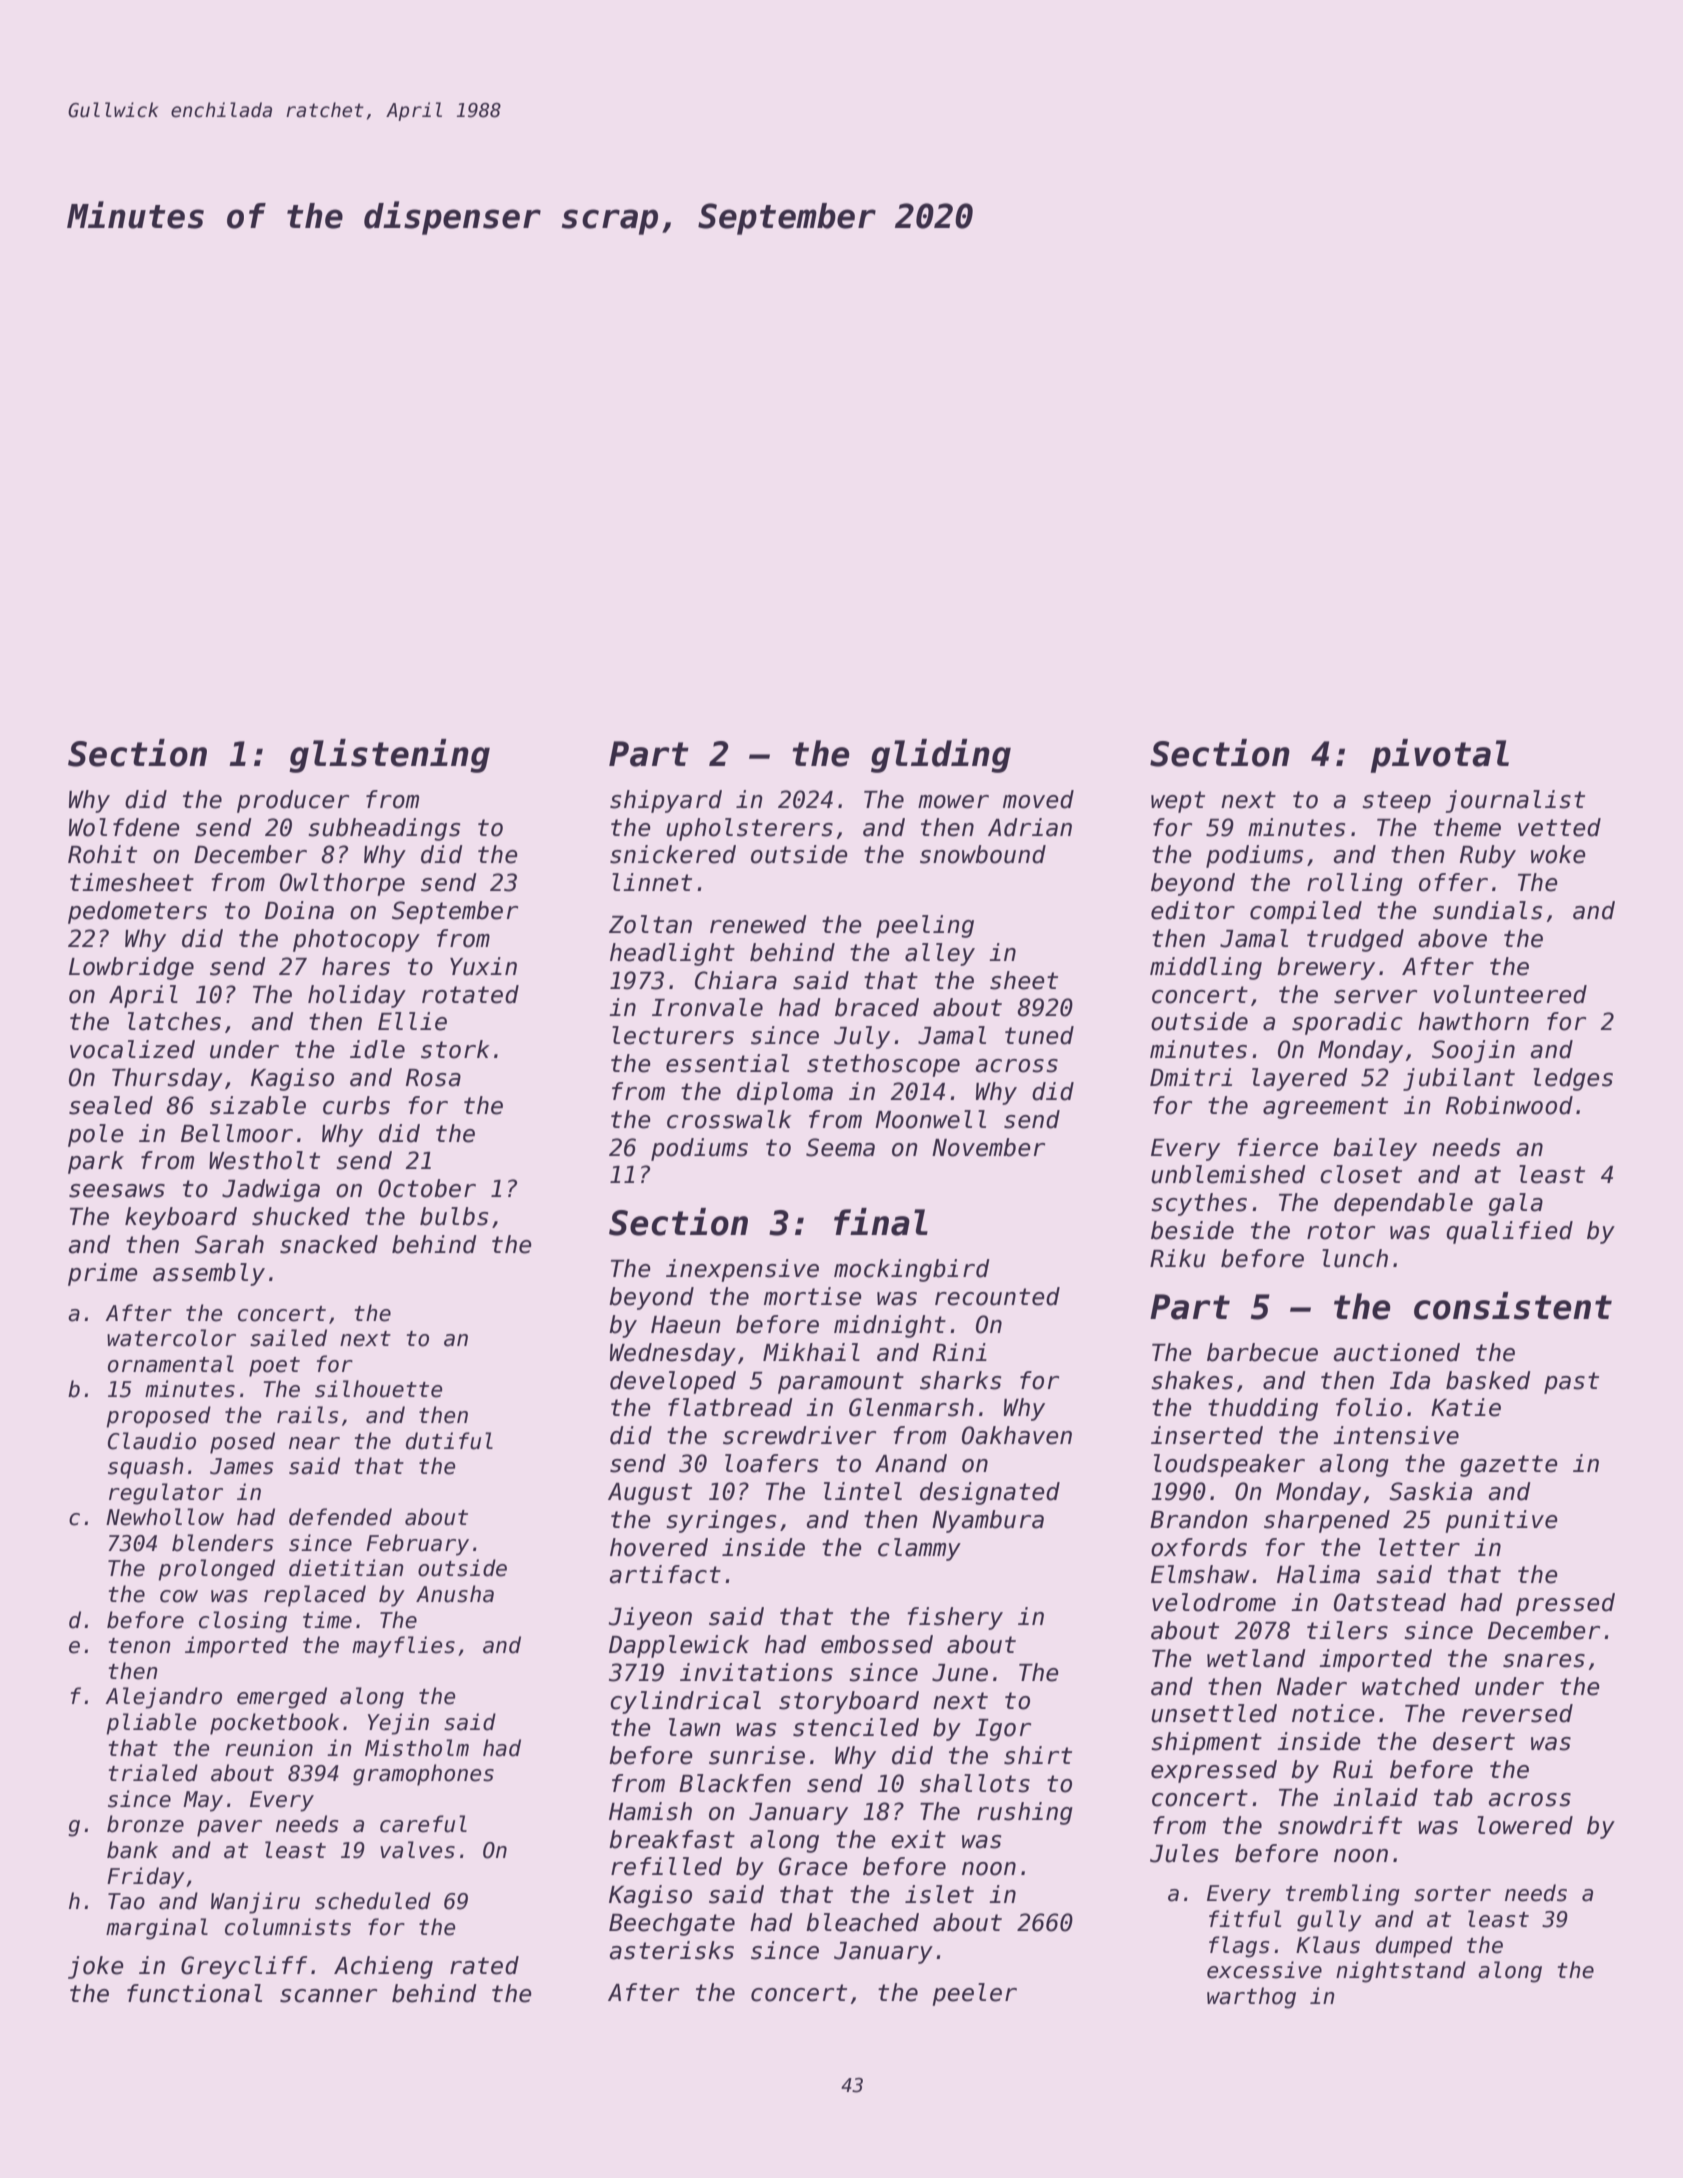  Describe the element at coordinates (1263, 1409) in the screenshot. I see `thudding` at that location.
